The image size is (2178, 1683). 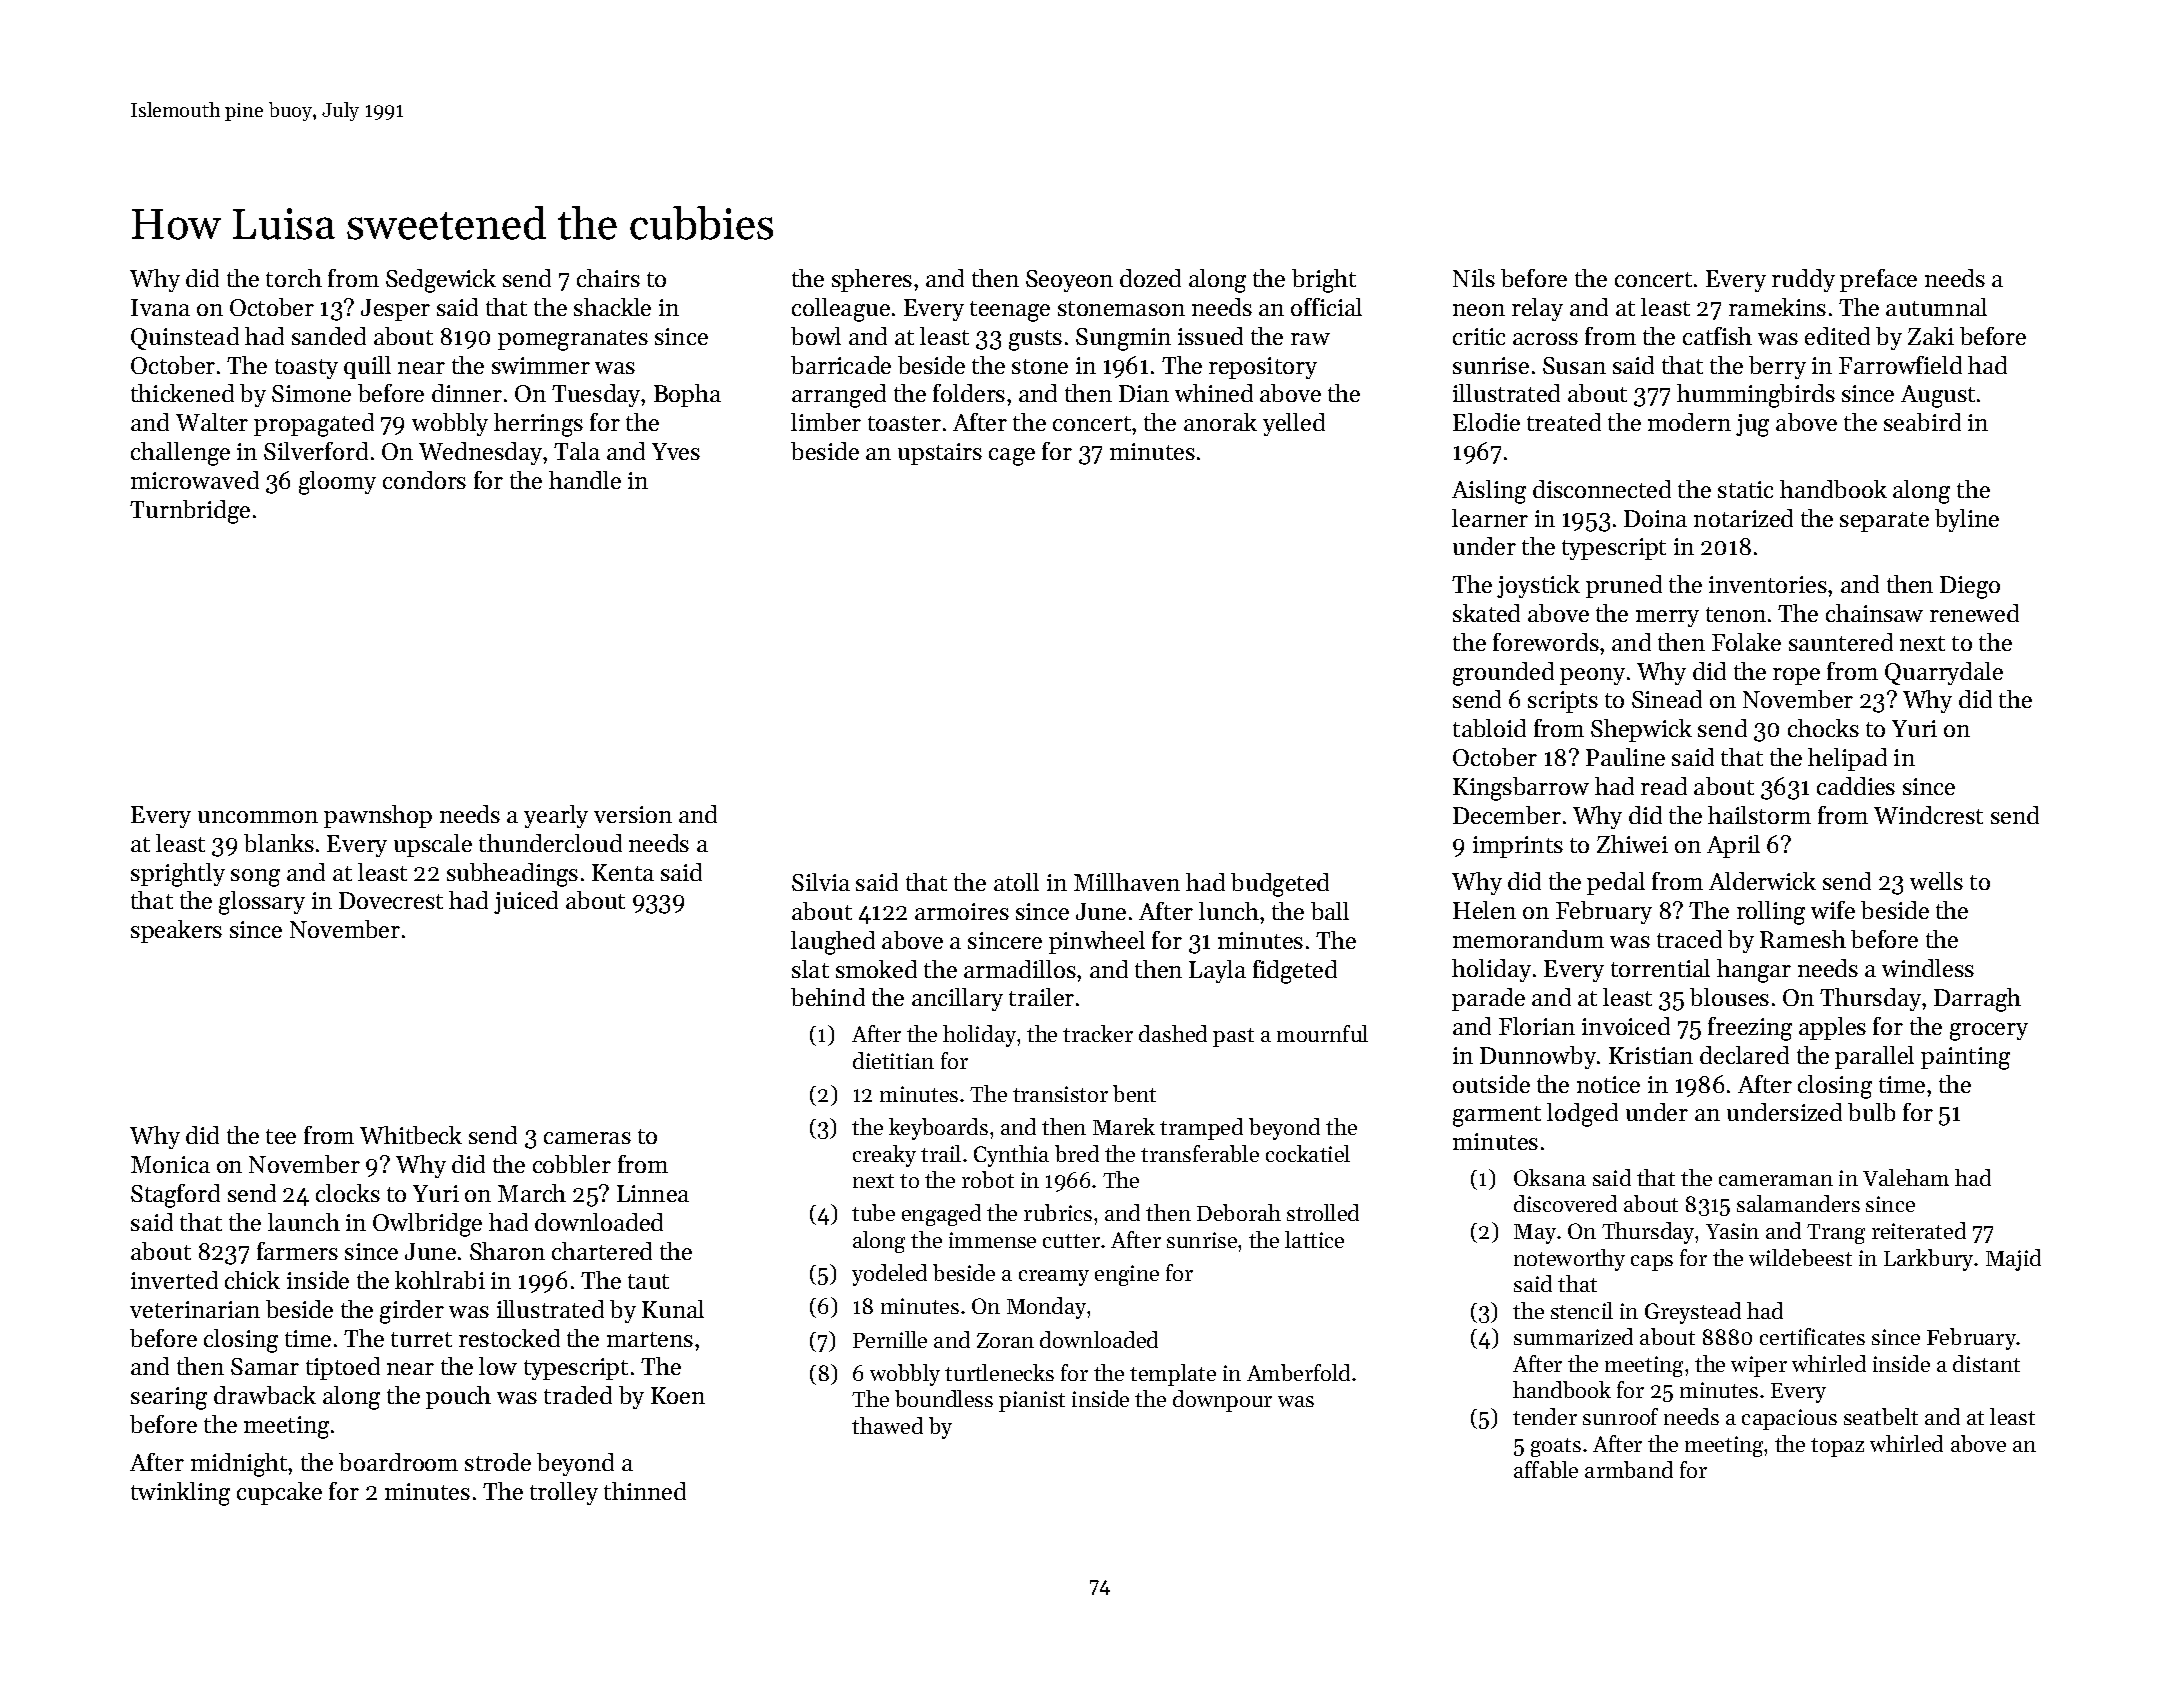 What do you see at coordinates (1486, 613) in the image?
I see `skated` at bounding box center [1486, 613].
